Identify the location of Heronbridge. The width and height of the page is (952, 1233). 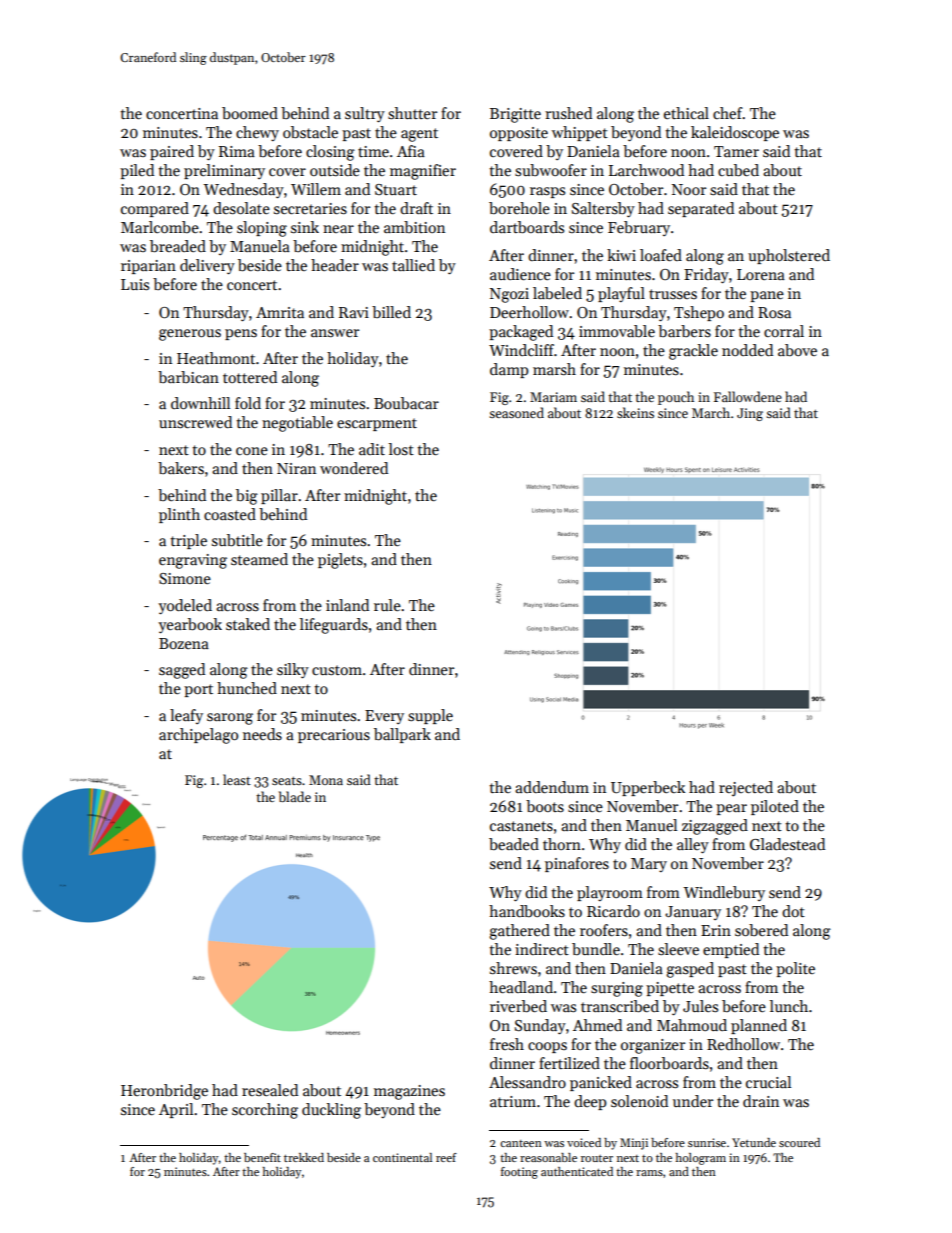
(164, 1092).
